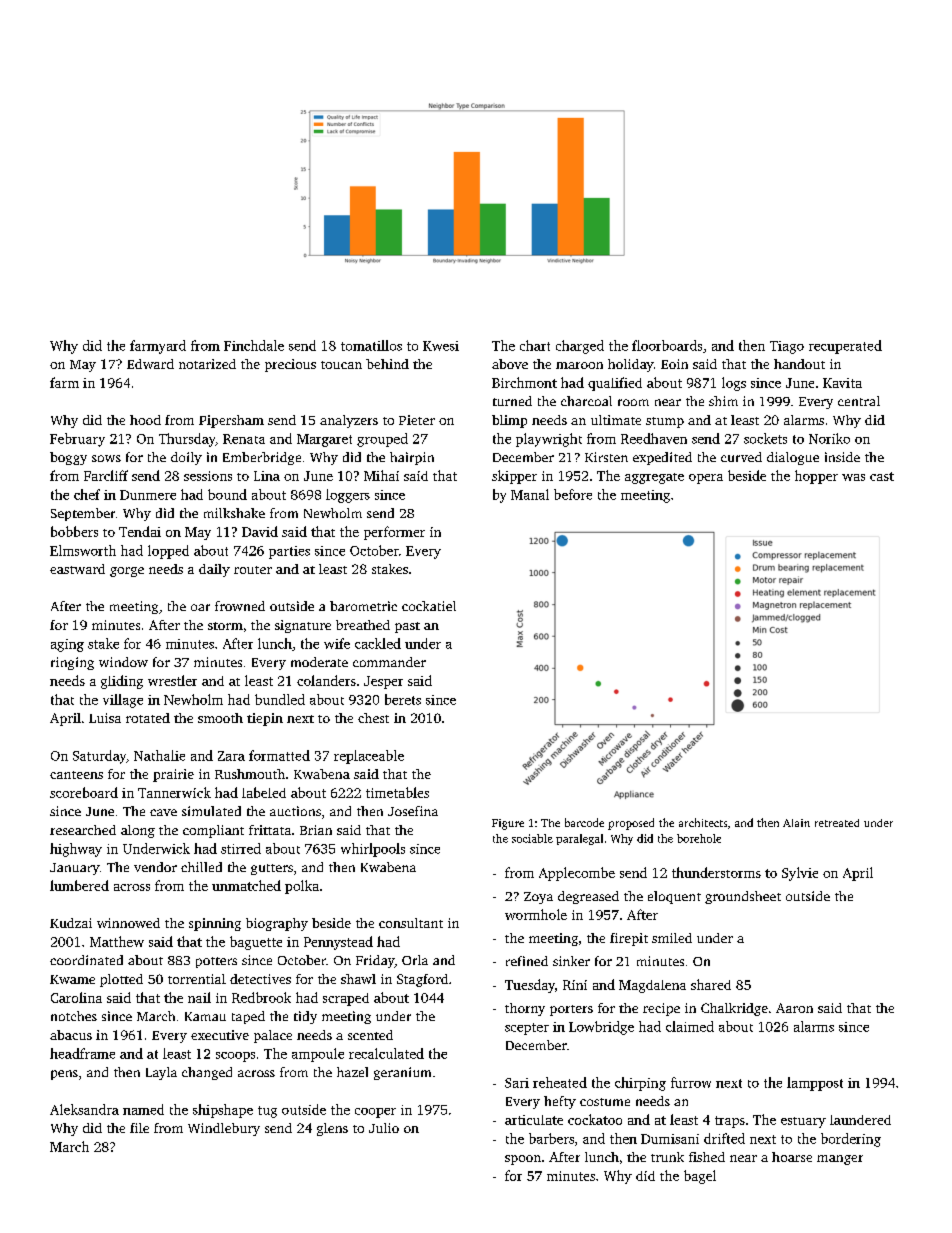 This screenshot has height=1233, width=952. Describe the element at coordinates (231, 756) in the screenshot. I see `Zara` at that location.
